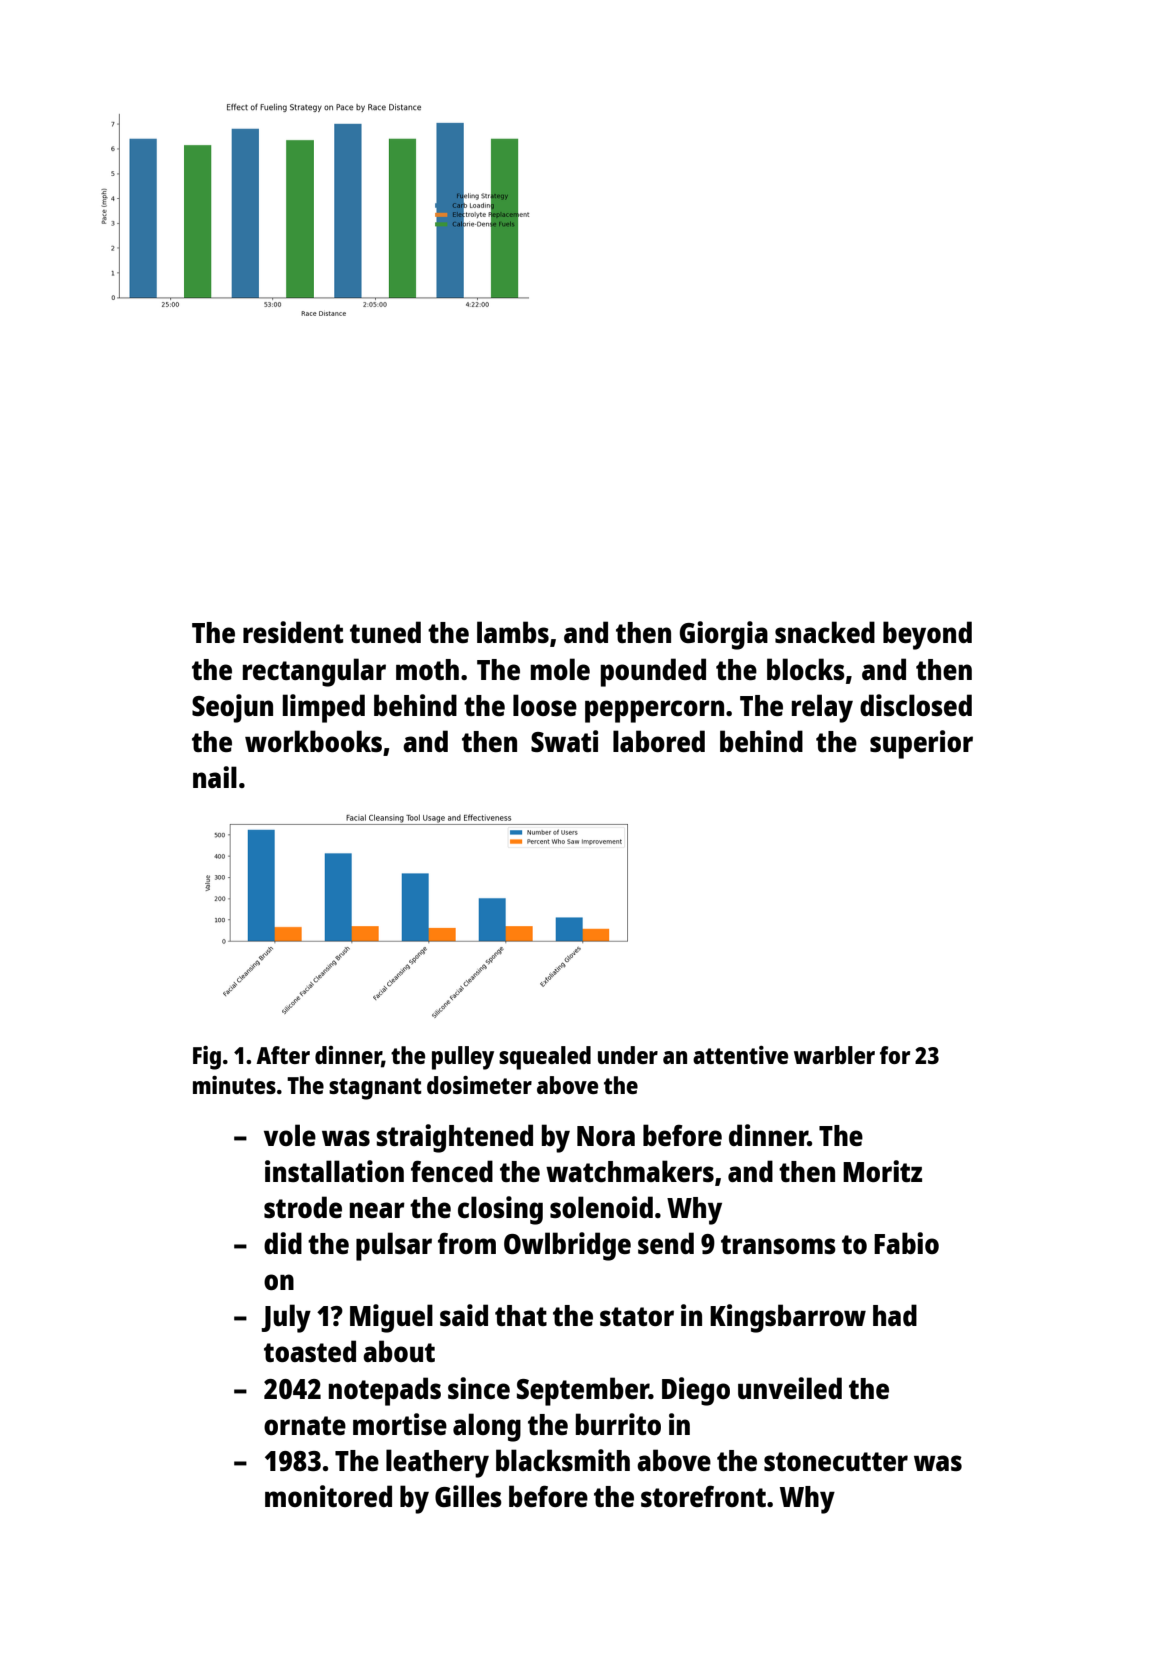  What do you see at coordinates (927, 635) in the image?
I see `beyond` at bounding box center [927, 635].
